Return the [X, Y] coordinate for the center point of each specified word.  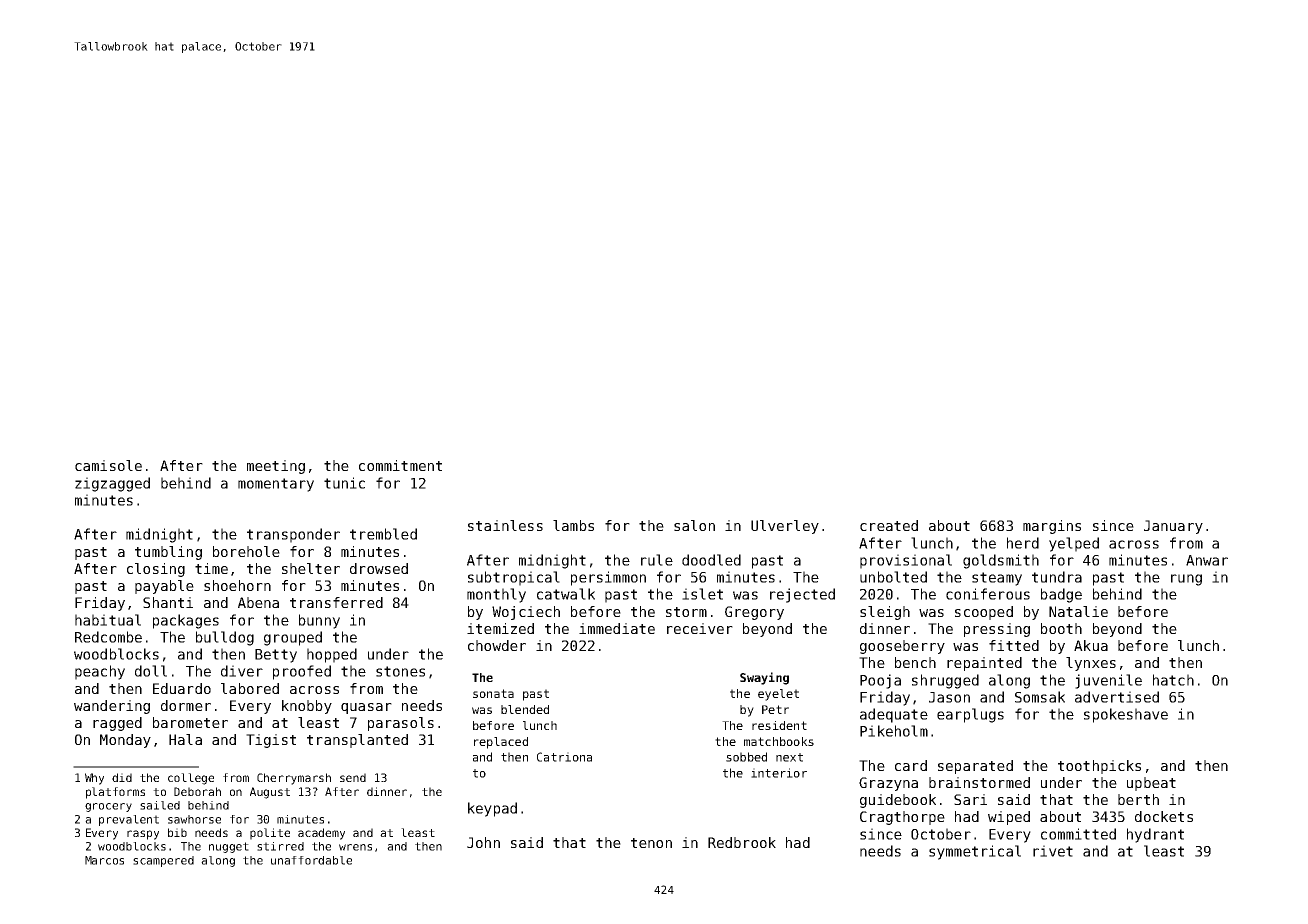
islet [702, 594]
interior [779, 773]
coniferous [988, 594]
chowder [497, 645]
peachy [100, 672]
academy [321, 834]
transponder [293, 535]
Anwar [1207, 560]
